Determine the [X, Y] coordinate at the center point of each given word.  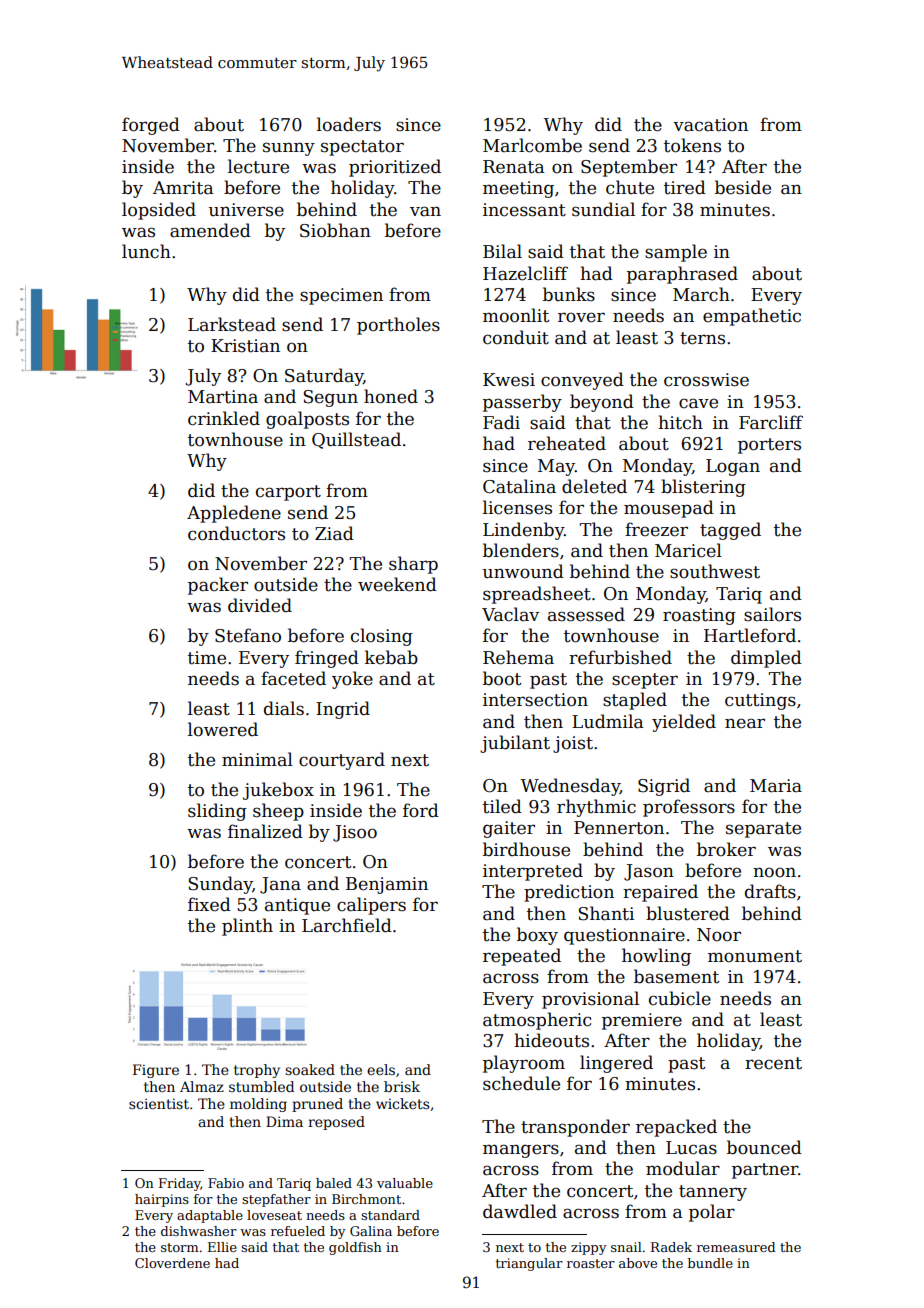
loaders [349, 124]
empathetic [752, 317]
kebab [391, 657]
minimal [257, 759]
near [745, 723]
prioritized [395, 168]
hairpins [162, 1200]
